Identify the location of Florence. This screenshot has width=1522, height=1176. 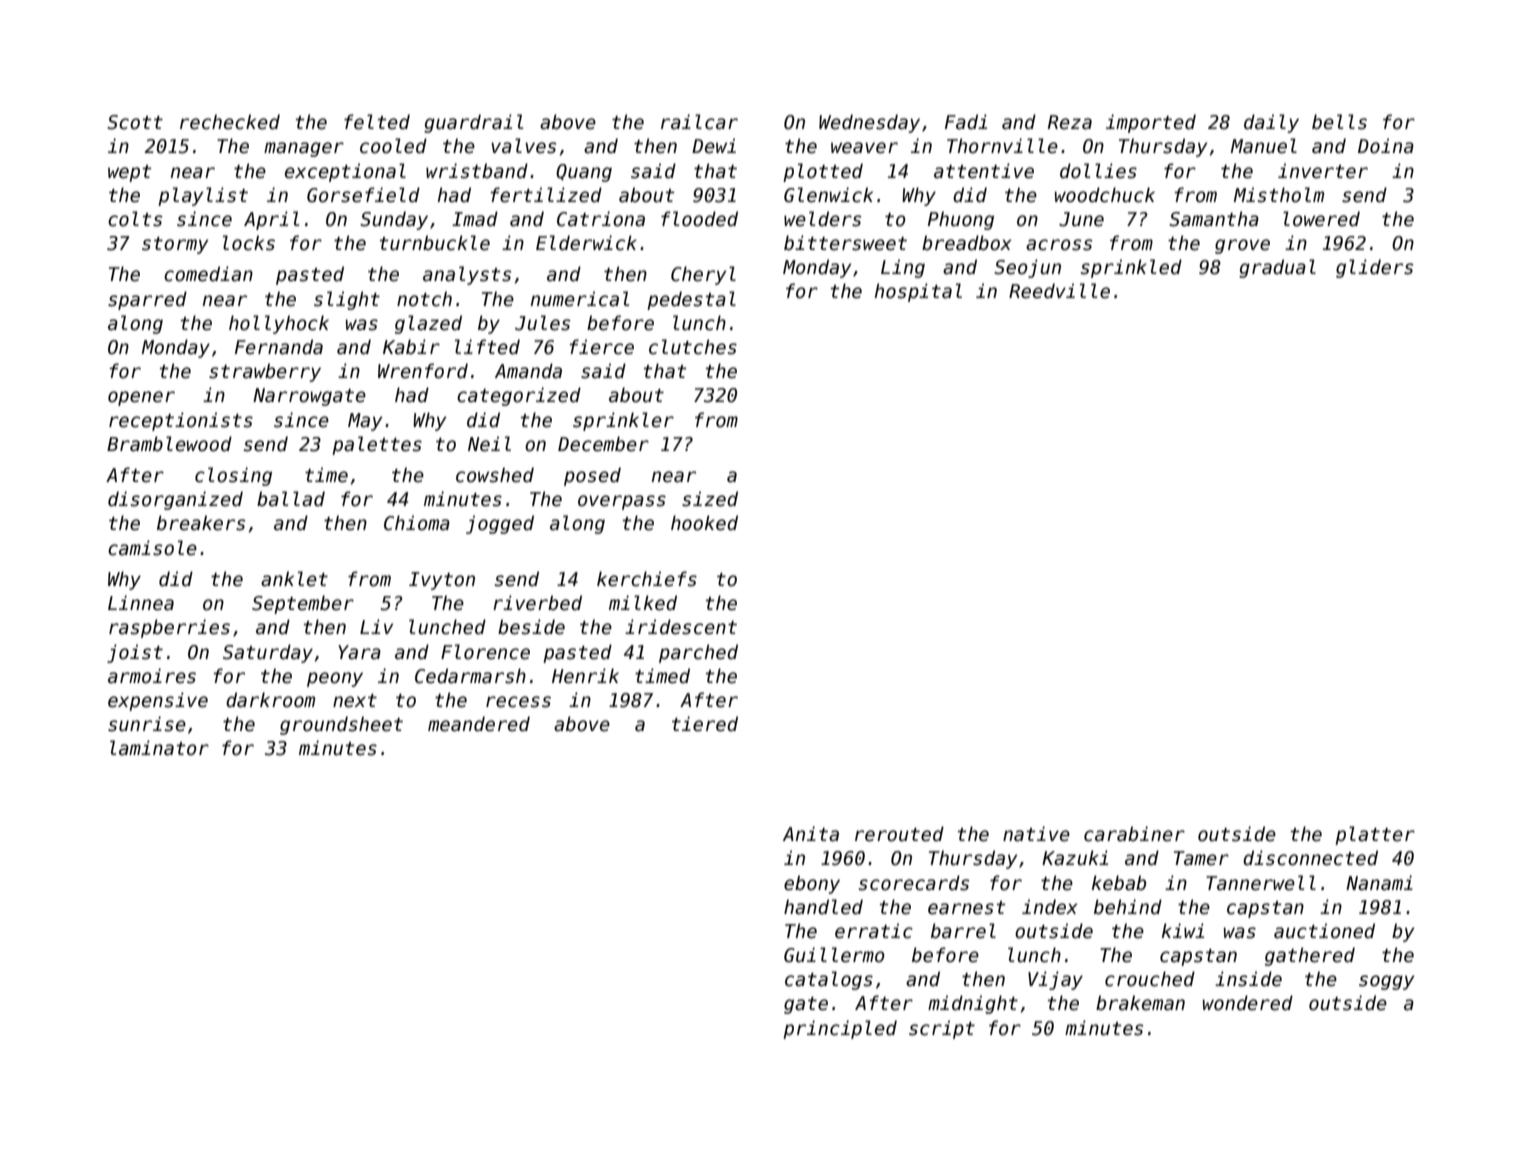
(485, 652).
